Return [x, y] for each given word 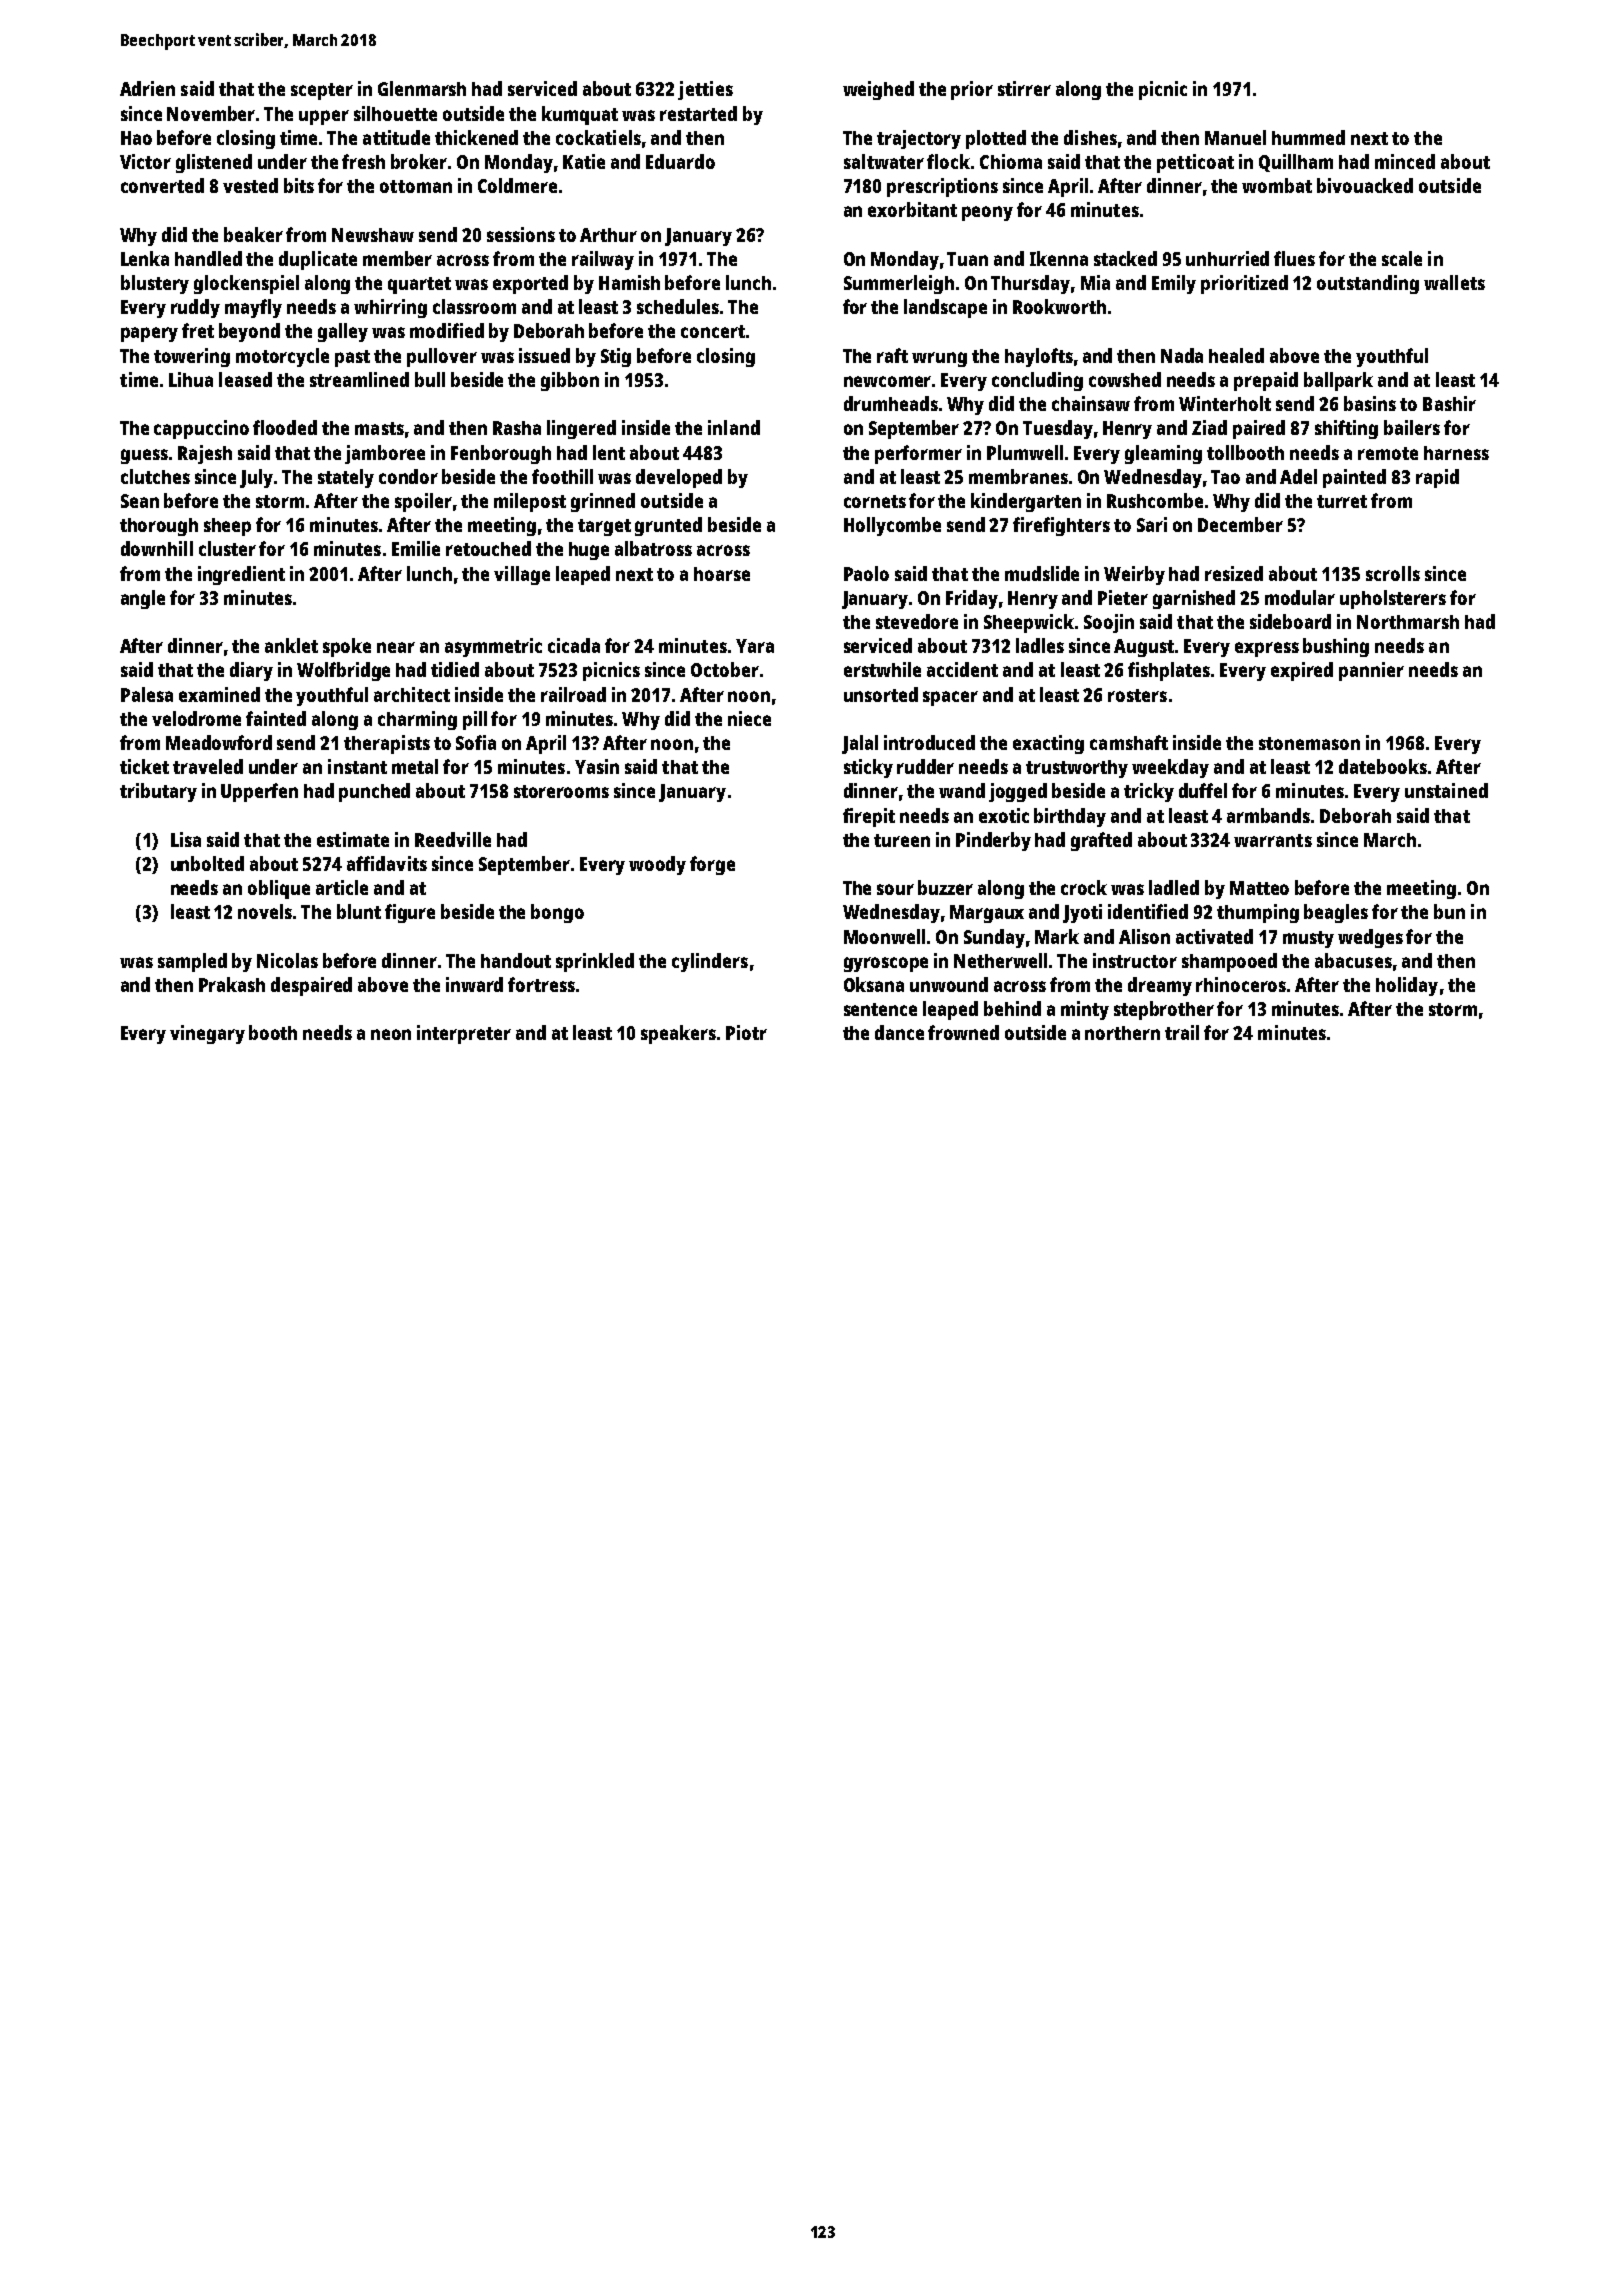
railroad [573, 694]
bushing [1336, 647]
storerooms [561, 791]
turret [1342, 501]
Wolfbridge [343, 671]
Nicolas [287, 960]
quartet [419, 285]
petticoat [1195, 163]
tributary [158, 792]
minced [1405, 161]
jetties [705, 90]
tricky [1149, 792]
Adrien [147, 88]
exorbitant [912, 209]
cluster [227, 548]
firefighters [1061, 526]
